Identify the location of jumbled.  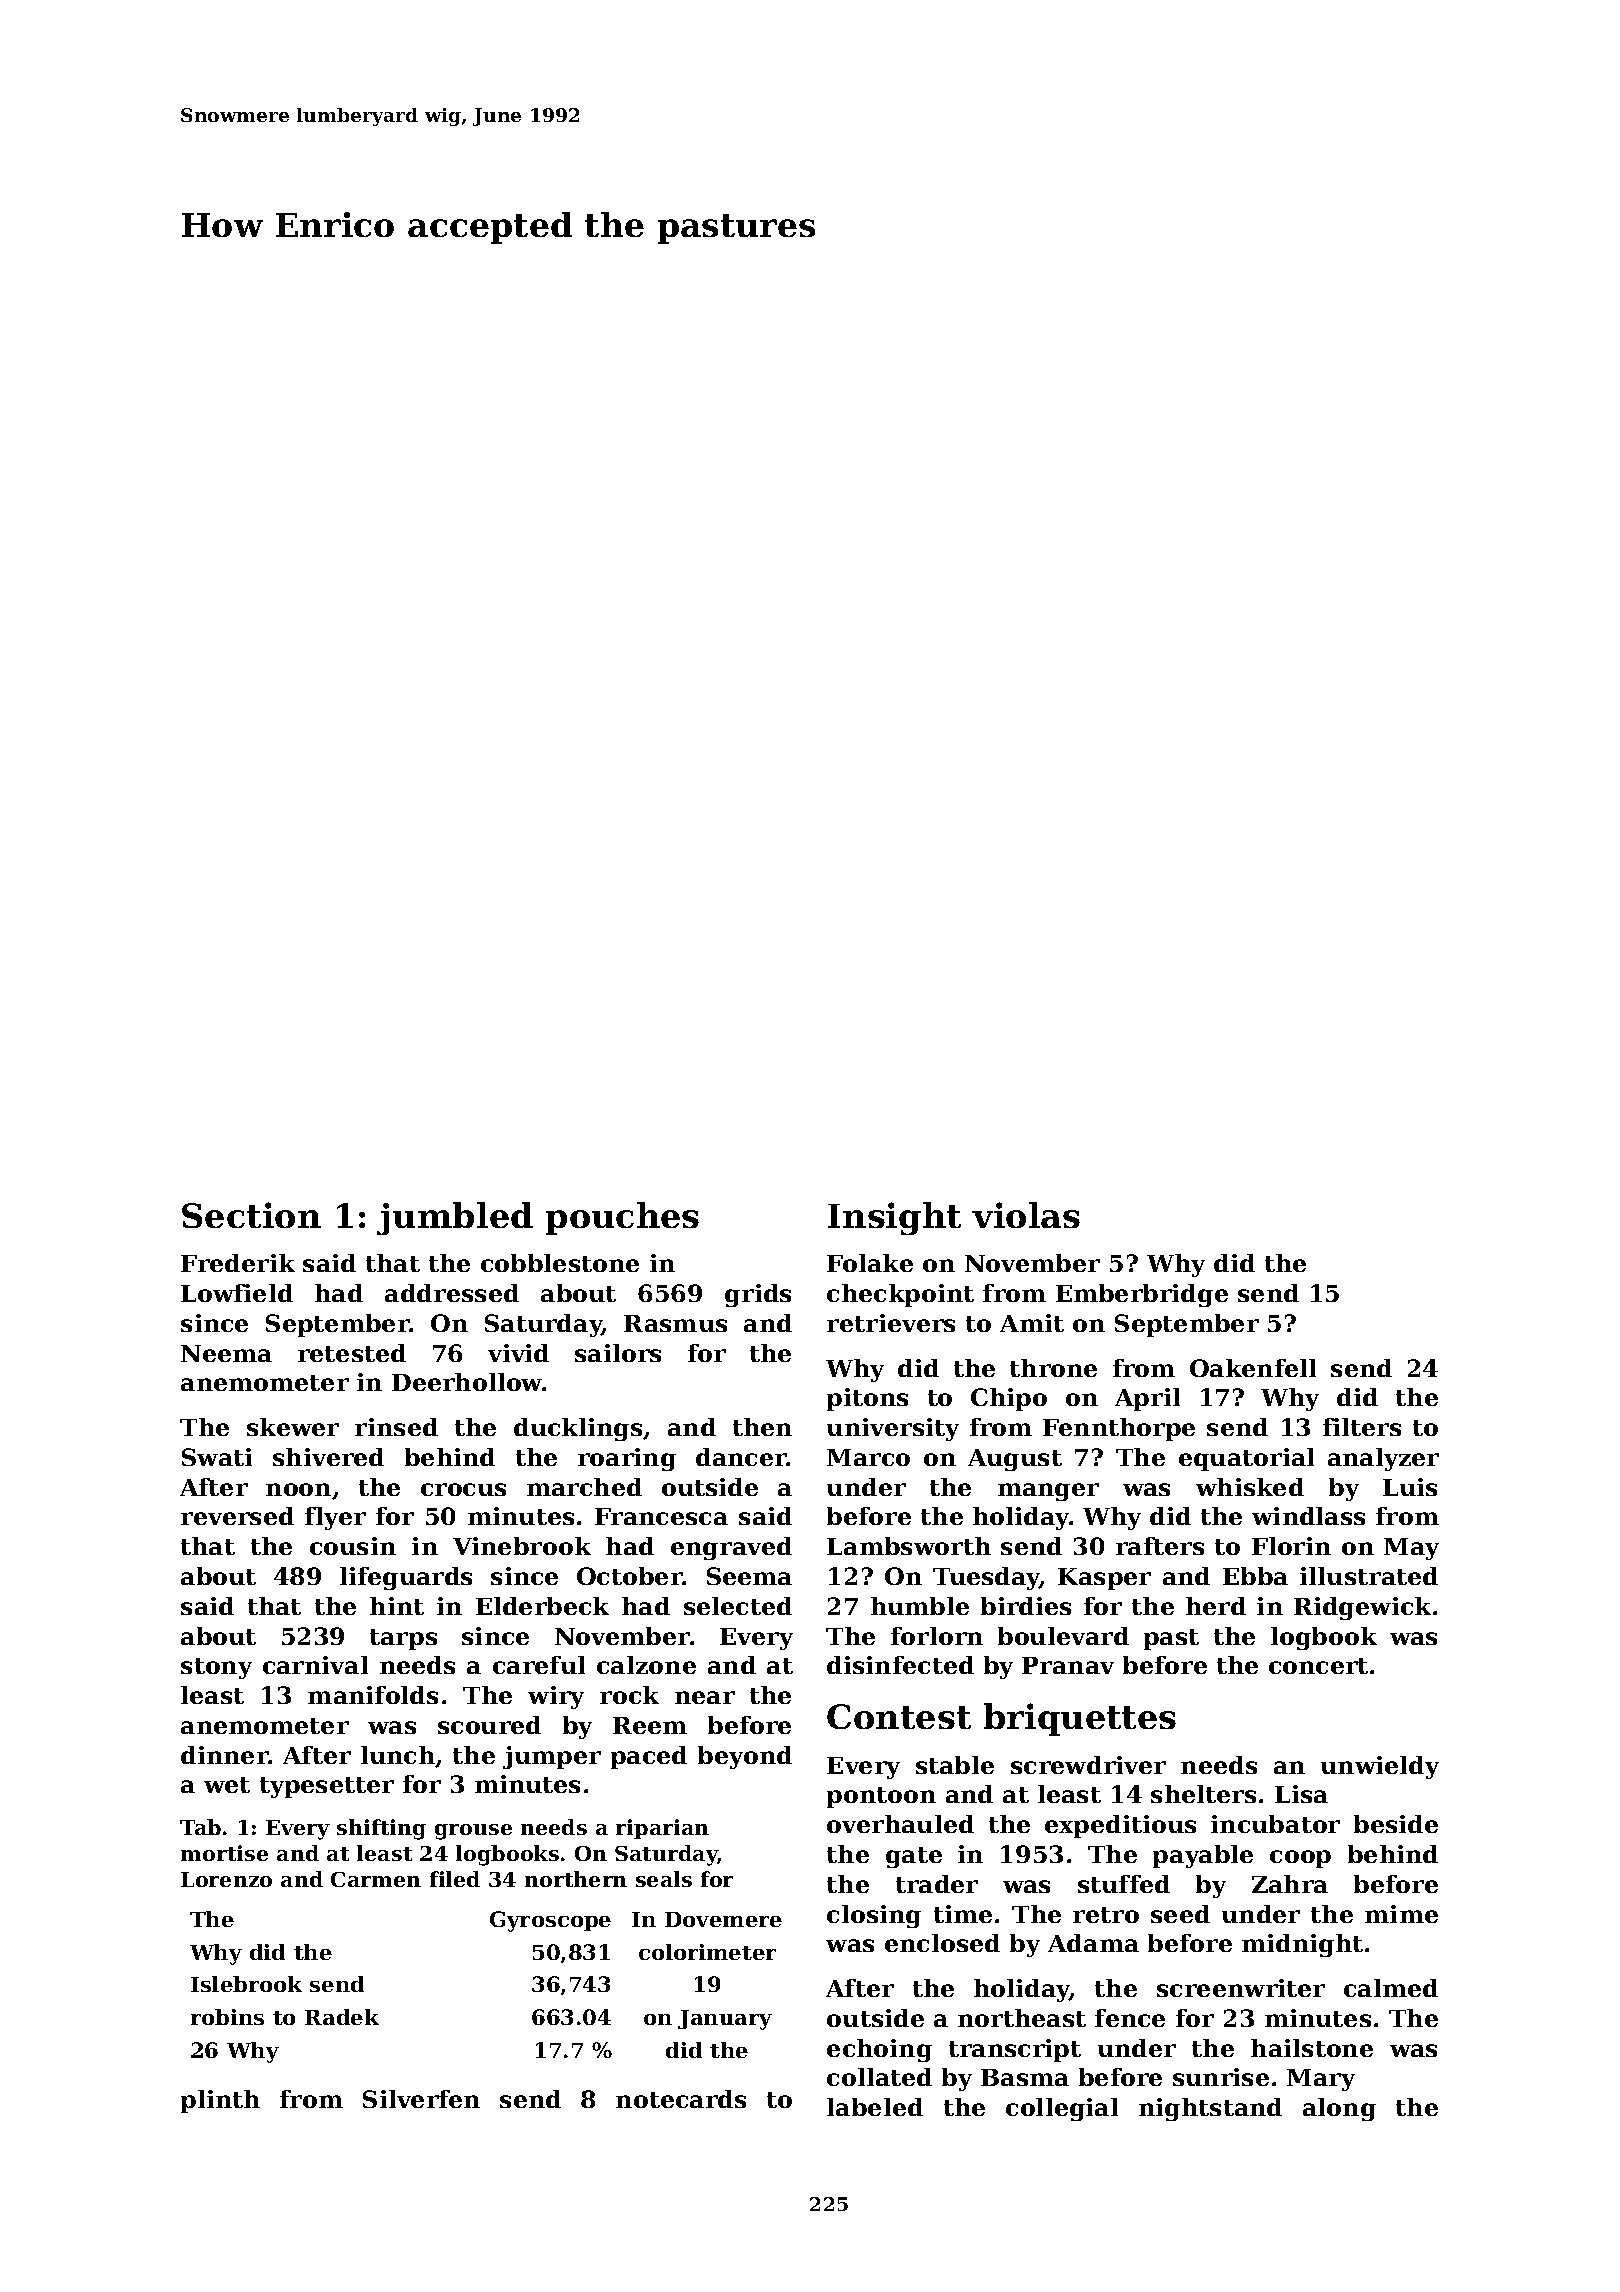
(455, 1218).
